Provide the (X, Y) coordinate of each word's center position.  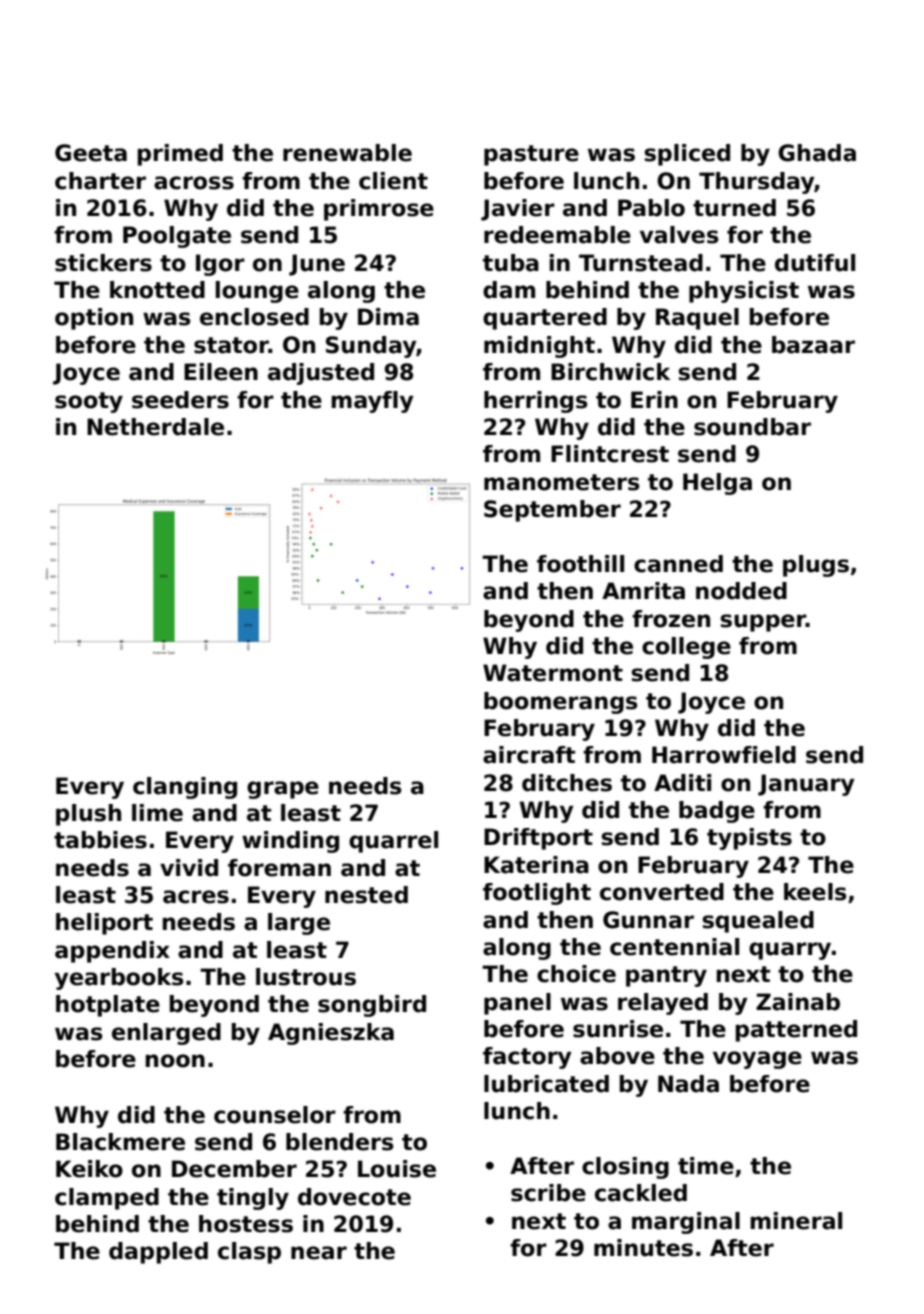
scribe (548, 1193)
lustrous (306, 977)
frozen (671, 619)
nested (366, 895)
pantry (666, 976)
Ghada (817, 153)
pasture (531, 155)
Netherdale (155, 427)
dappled (158, 1253)
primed (180, 155)
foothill (580, 564)
